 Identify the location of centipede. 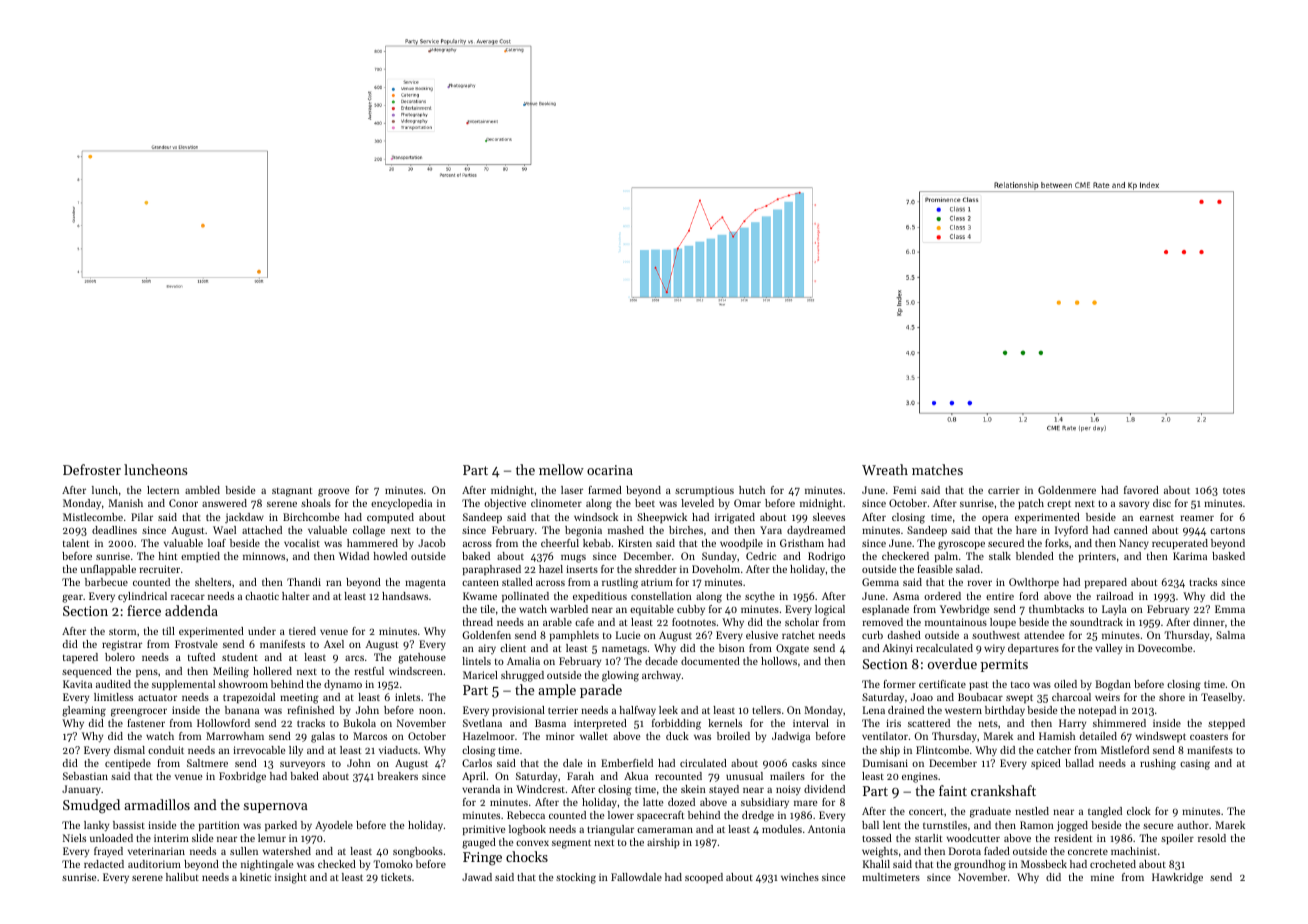
(128, 764).
